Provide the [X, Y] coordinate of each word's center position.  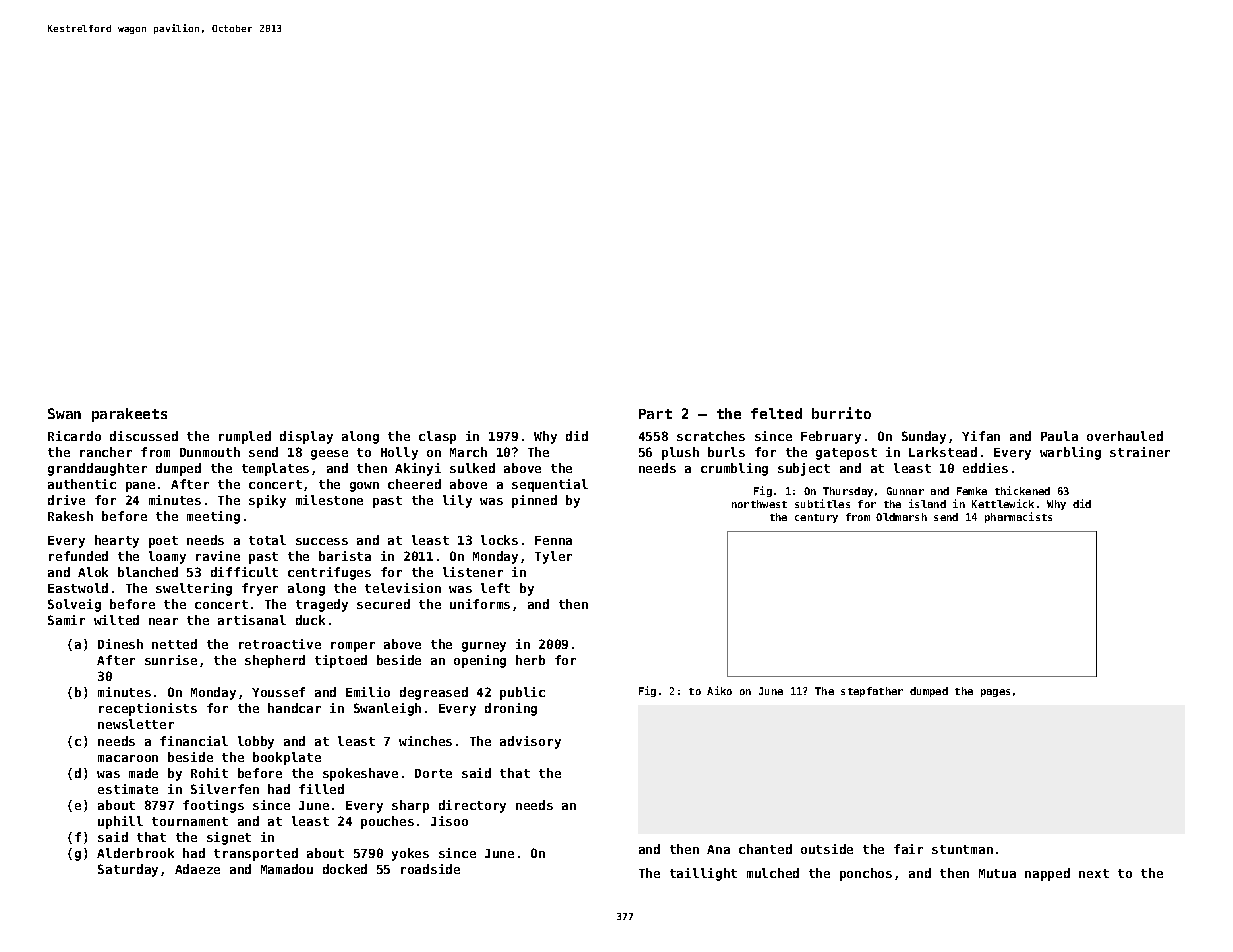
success [322, 541]
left [495, 588]
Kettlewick [1003, 503]
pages [995, 693]
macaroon [128, 758]
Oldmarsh [901, 517]
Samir [66, 620]
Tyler [553, 557]
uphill [120, 822]
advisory [530, 742]
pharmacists [1018, 517]
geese [329, 455]
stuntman [962, 849]
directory [472, 806]
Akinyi [418, 469]
